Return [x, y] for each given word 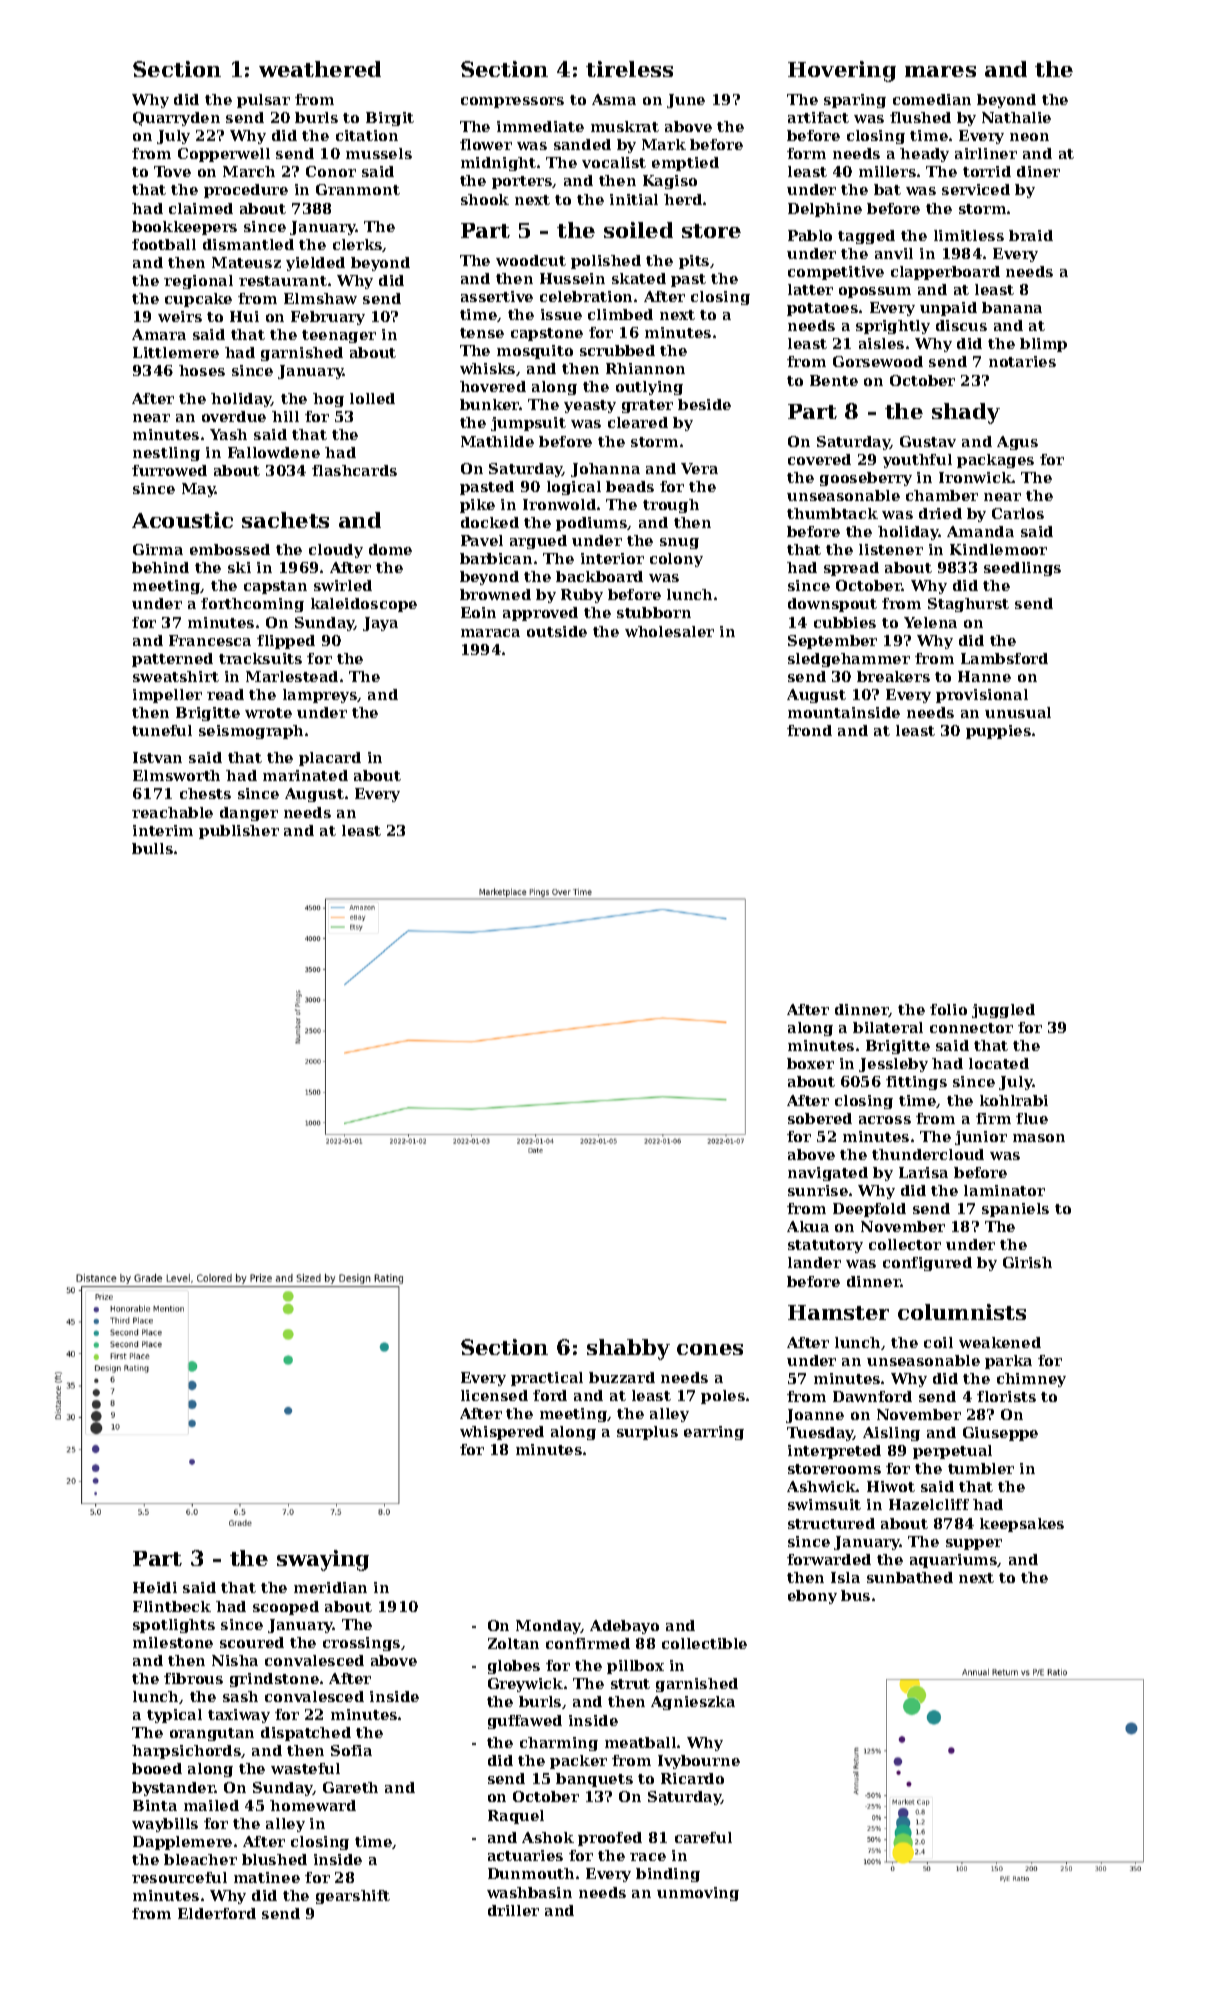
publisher [239, 832]
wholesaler [669, 631]
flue [1032, 1118]
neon [1029, 137]
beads [630, 486]
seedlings [1022, 569]
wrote [268, 713]
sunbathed [910, 1577]
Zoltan [513, 1643]
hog [328, 400]
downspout [832, 605]
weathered [320, 69]
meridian [330, 1587]
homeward [313, 1805]
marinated [305, 775]
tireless [629, 69]
